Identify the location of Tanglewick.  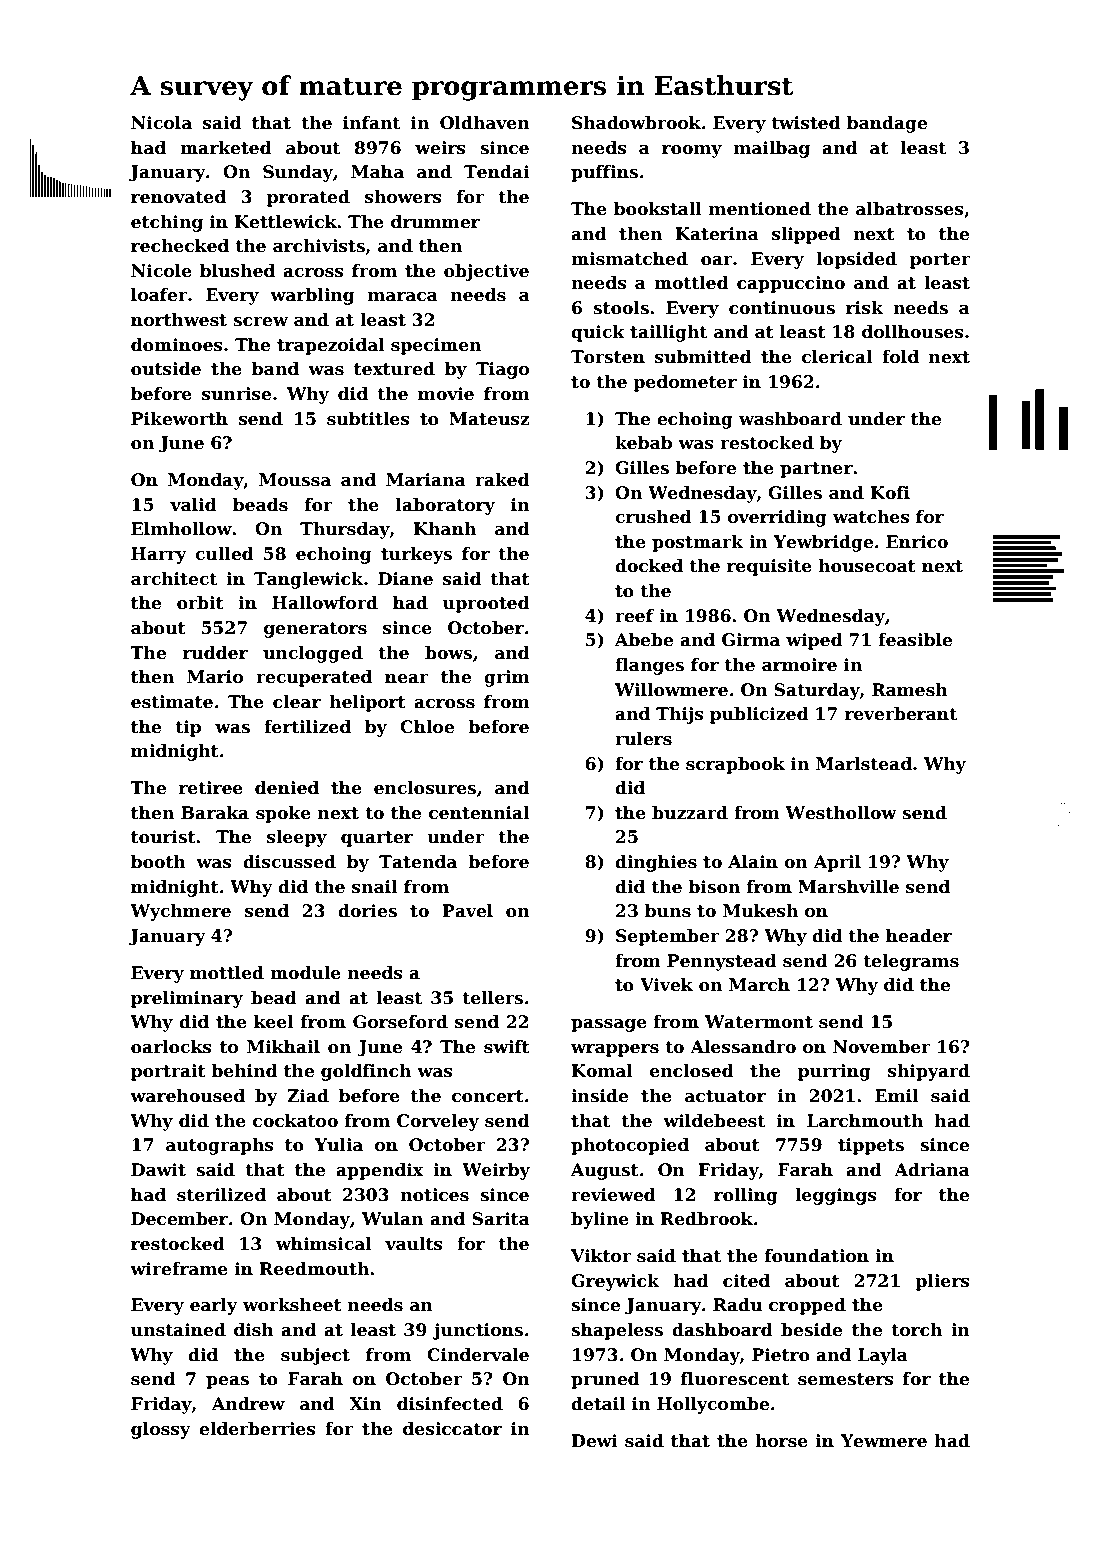
(308, 580).
